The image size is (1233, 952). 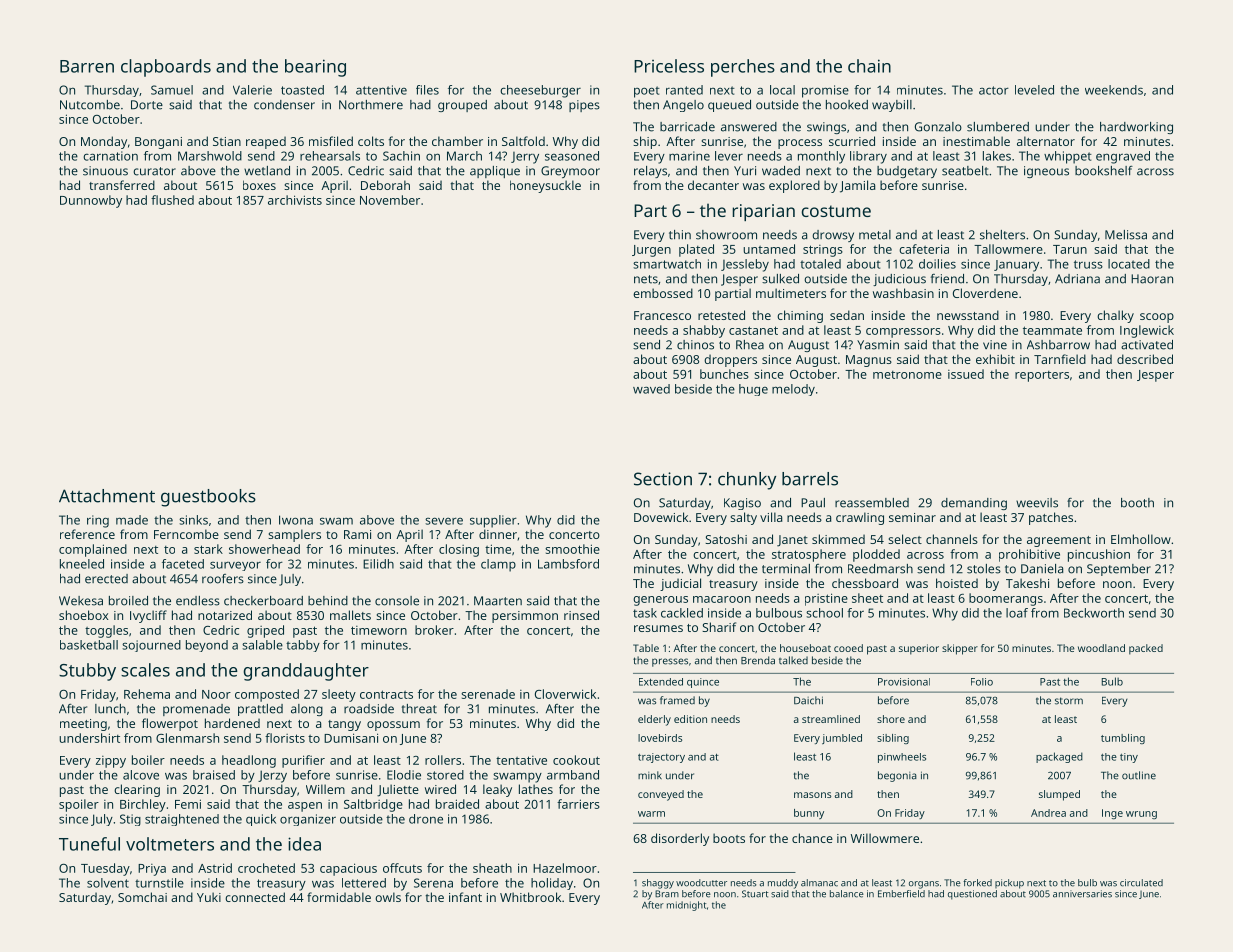 What do you see at coordinates (869, 66) in the document?
I see `chain` at bounding box center [869, 66].
